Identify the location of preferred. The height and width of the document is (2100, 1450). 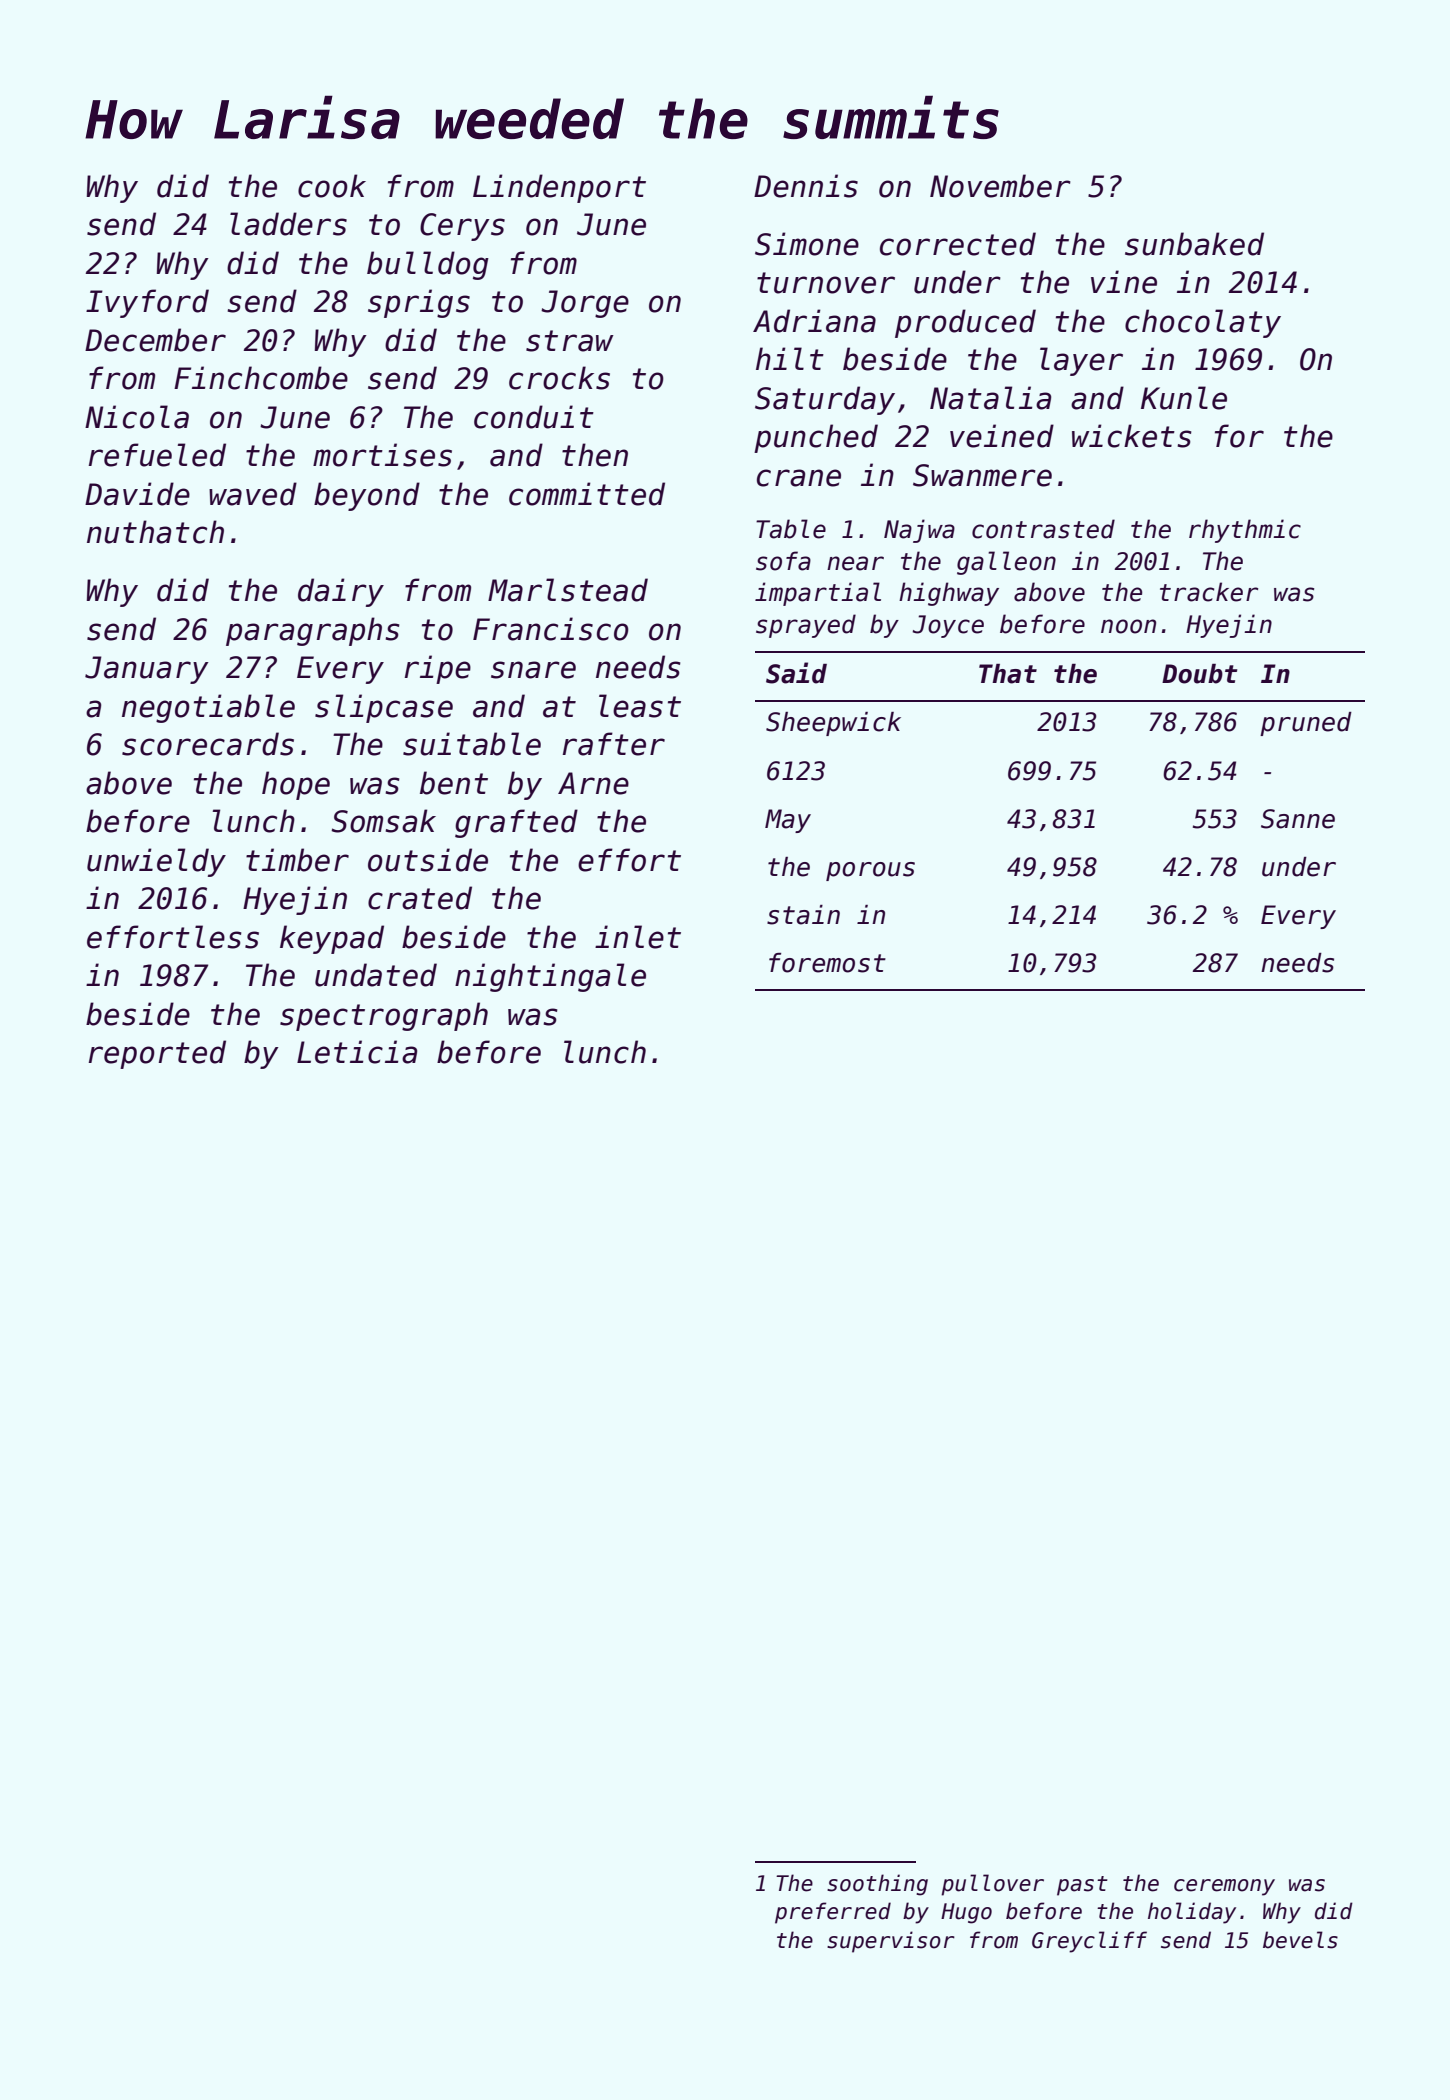
(833, 1913).
